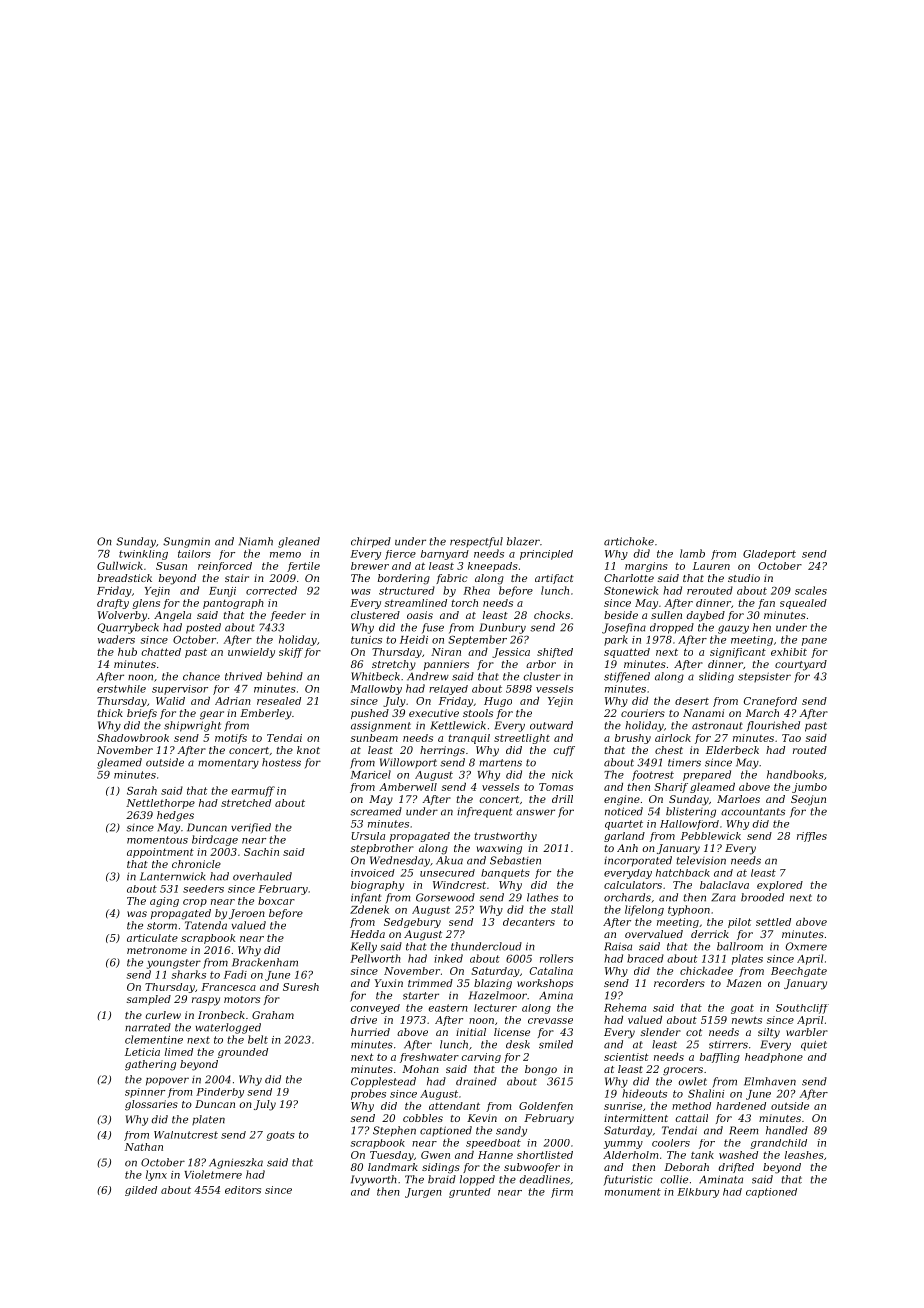 This screenshot has width=924, height=1308. Describe the element at coordinates (228, 764) in the screenshot. I see `momentary` at that location.
